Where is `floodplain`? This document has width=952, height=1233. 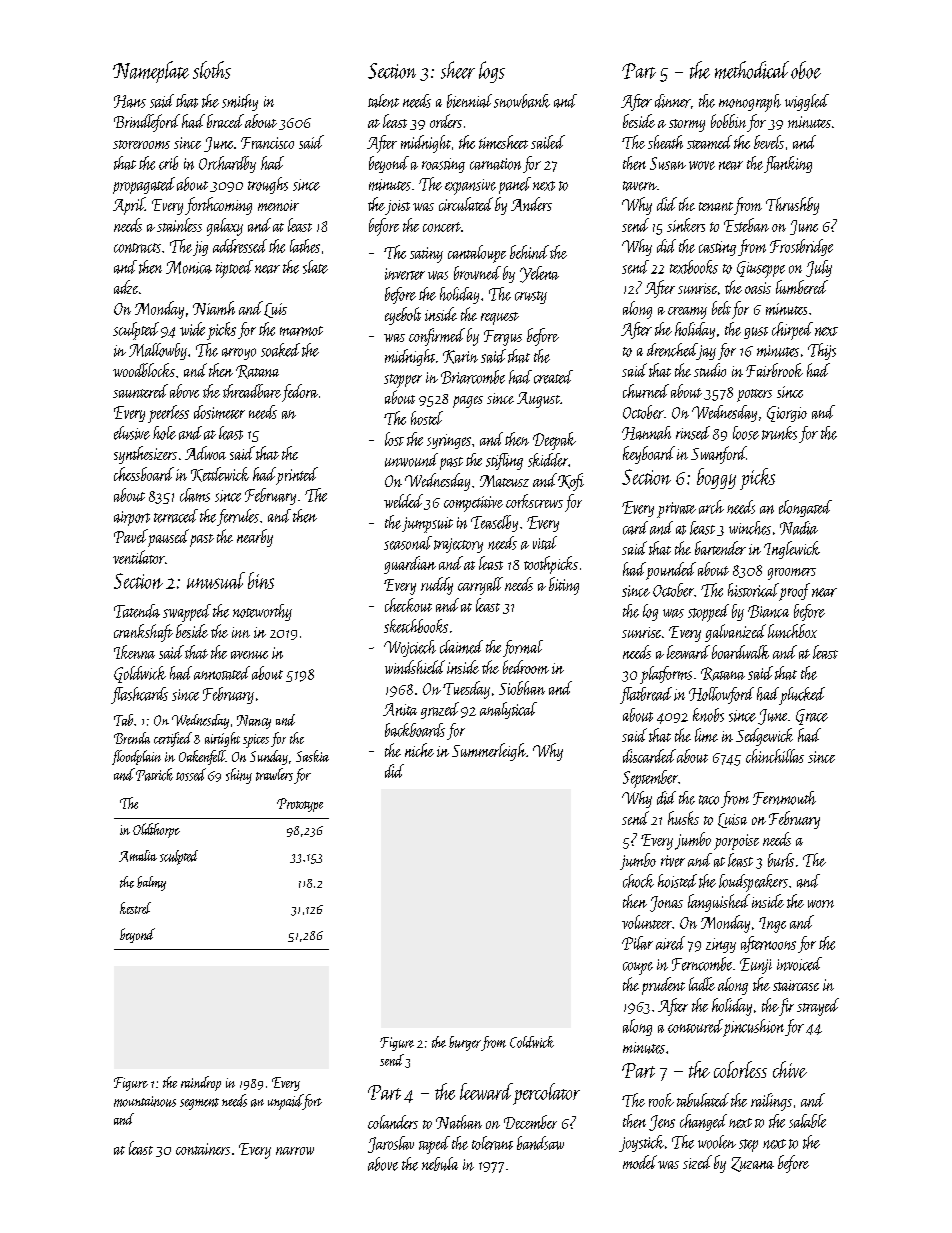 floodplain is located at coordinates (136, 757).
